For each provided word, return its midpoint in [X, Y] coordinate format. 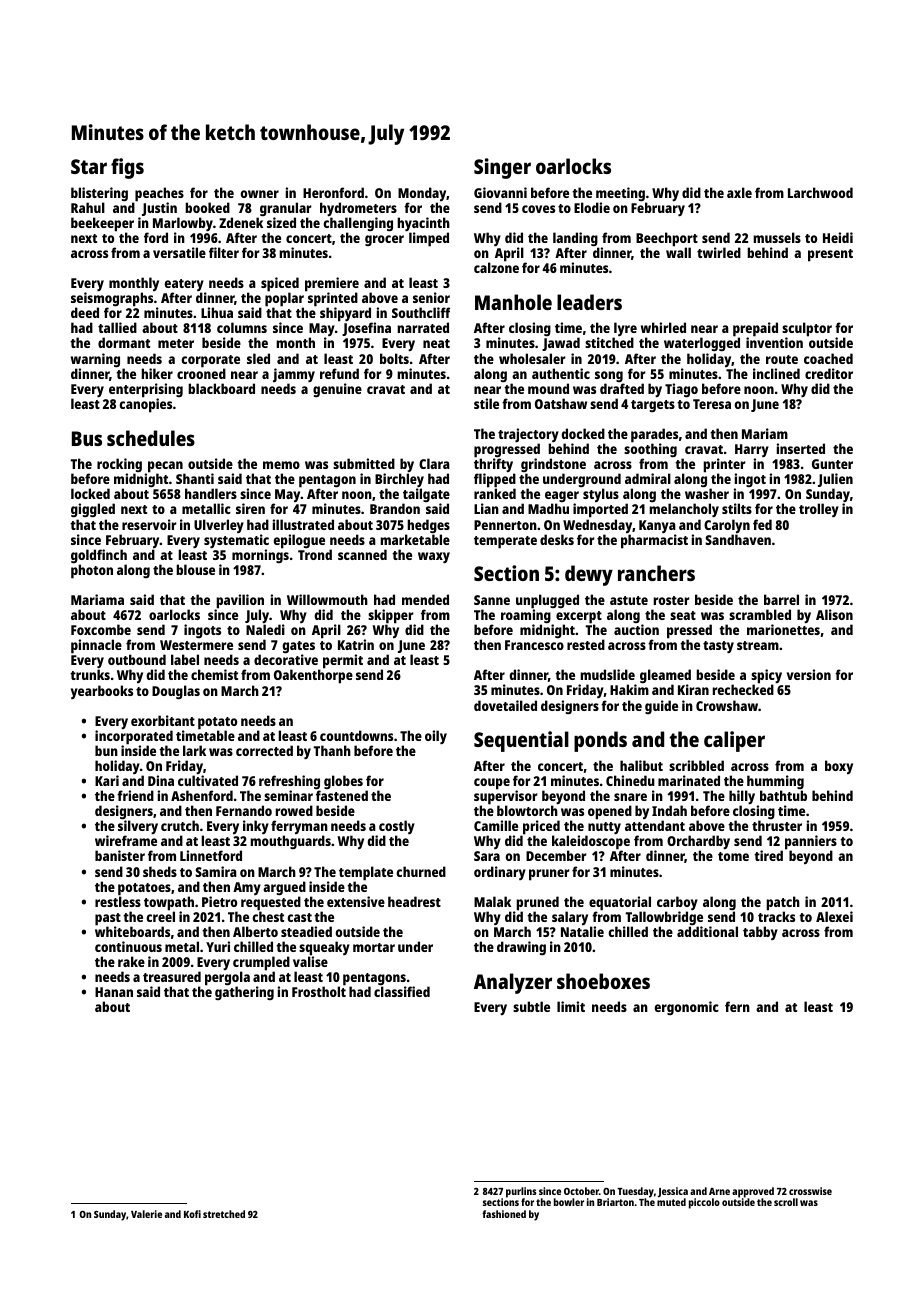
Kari [107, 780]
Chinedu [630, 780]
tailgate [426, 496]
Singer [502, 168]
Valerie [146, 1214]
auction [636, 629]
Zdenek [241, 222]
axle [739, 192]
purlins [521, 1193]
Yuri [218, 946]
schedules [151, 438]
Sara [487, 856]
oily [436, 737]
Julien [835, 481]
